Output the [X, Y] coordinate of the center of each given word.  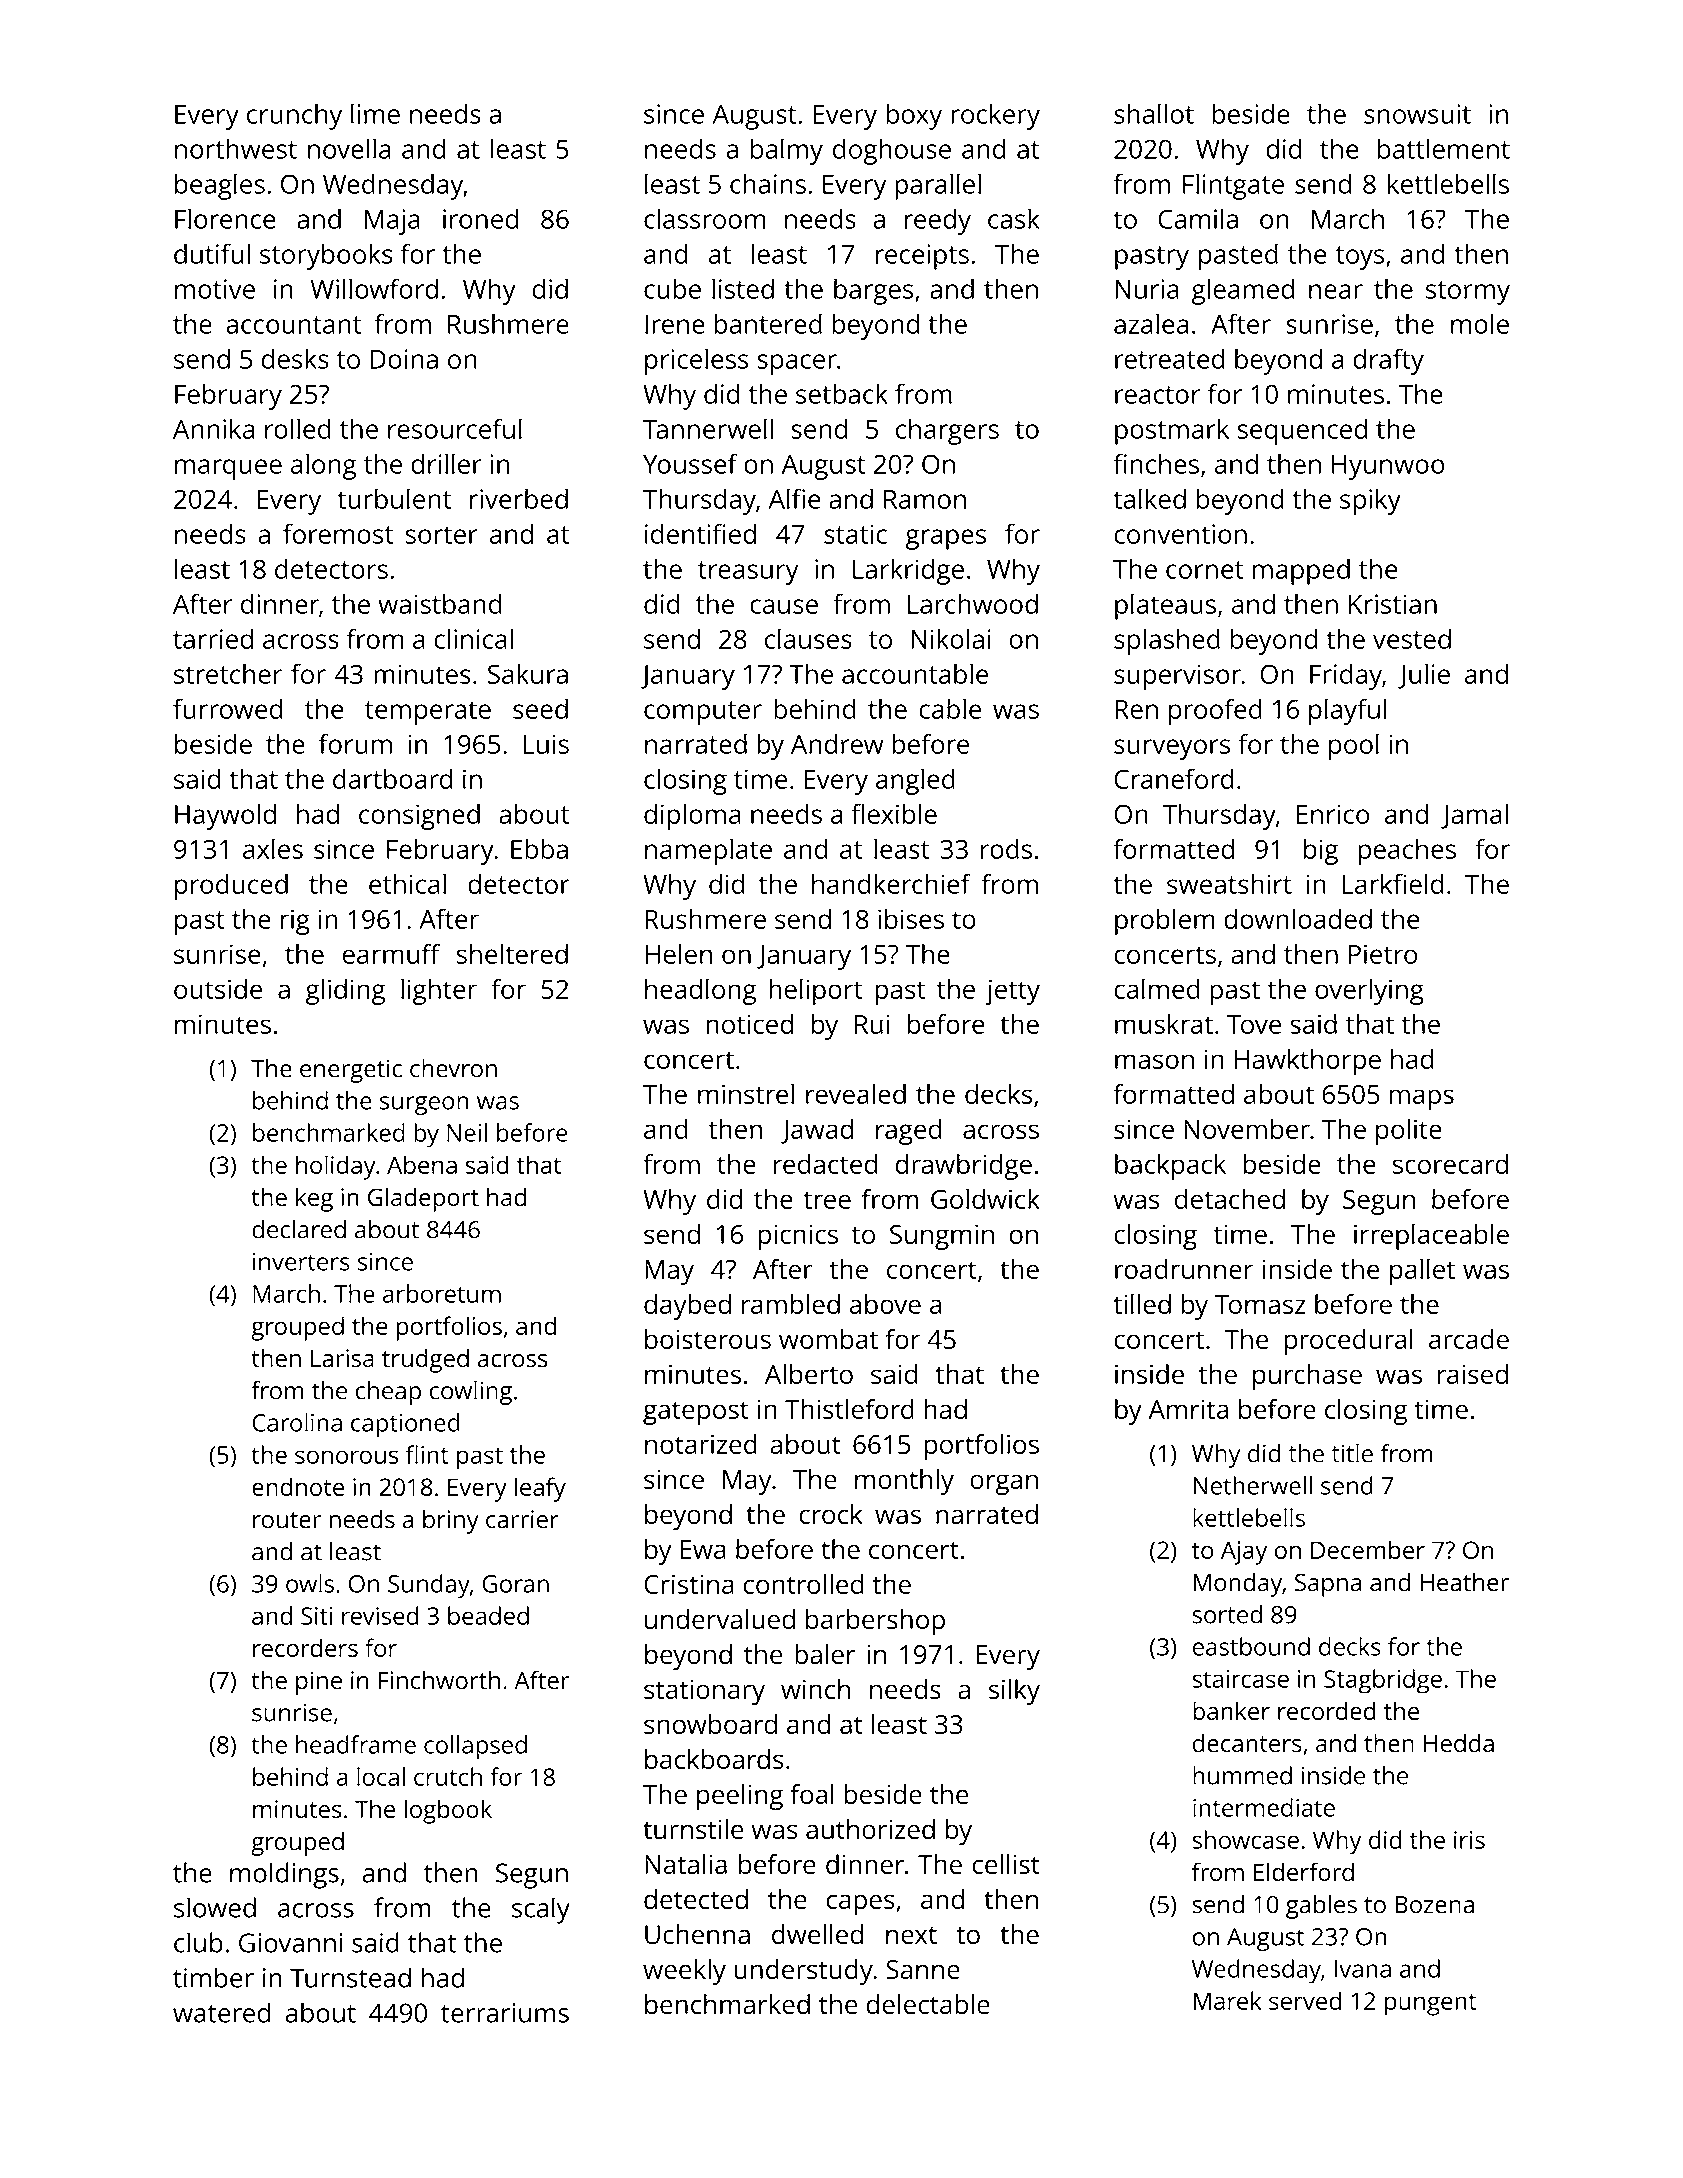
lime [375, 113]
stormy [1468, 293]
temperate [428, 713]
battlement [1444, 148]
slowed [215, 1907]
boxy [914, 116]
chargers [947, 431]
